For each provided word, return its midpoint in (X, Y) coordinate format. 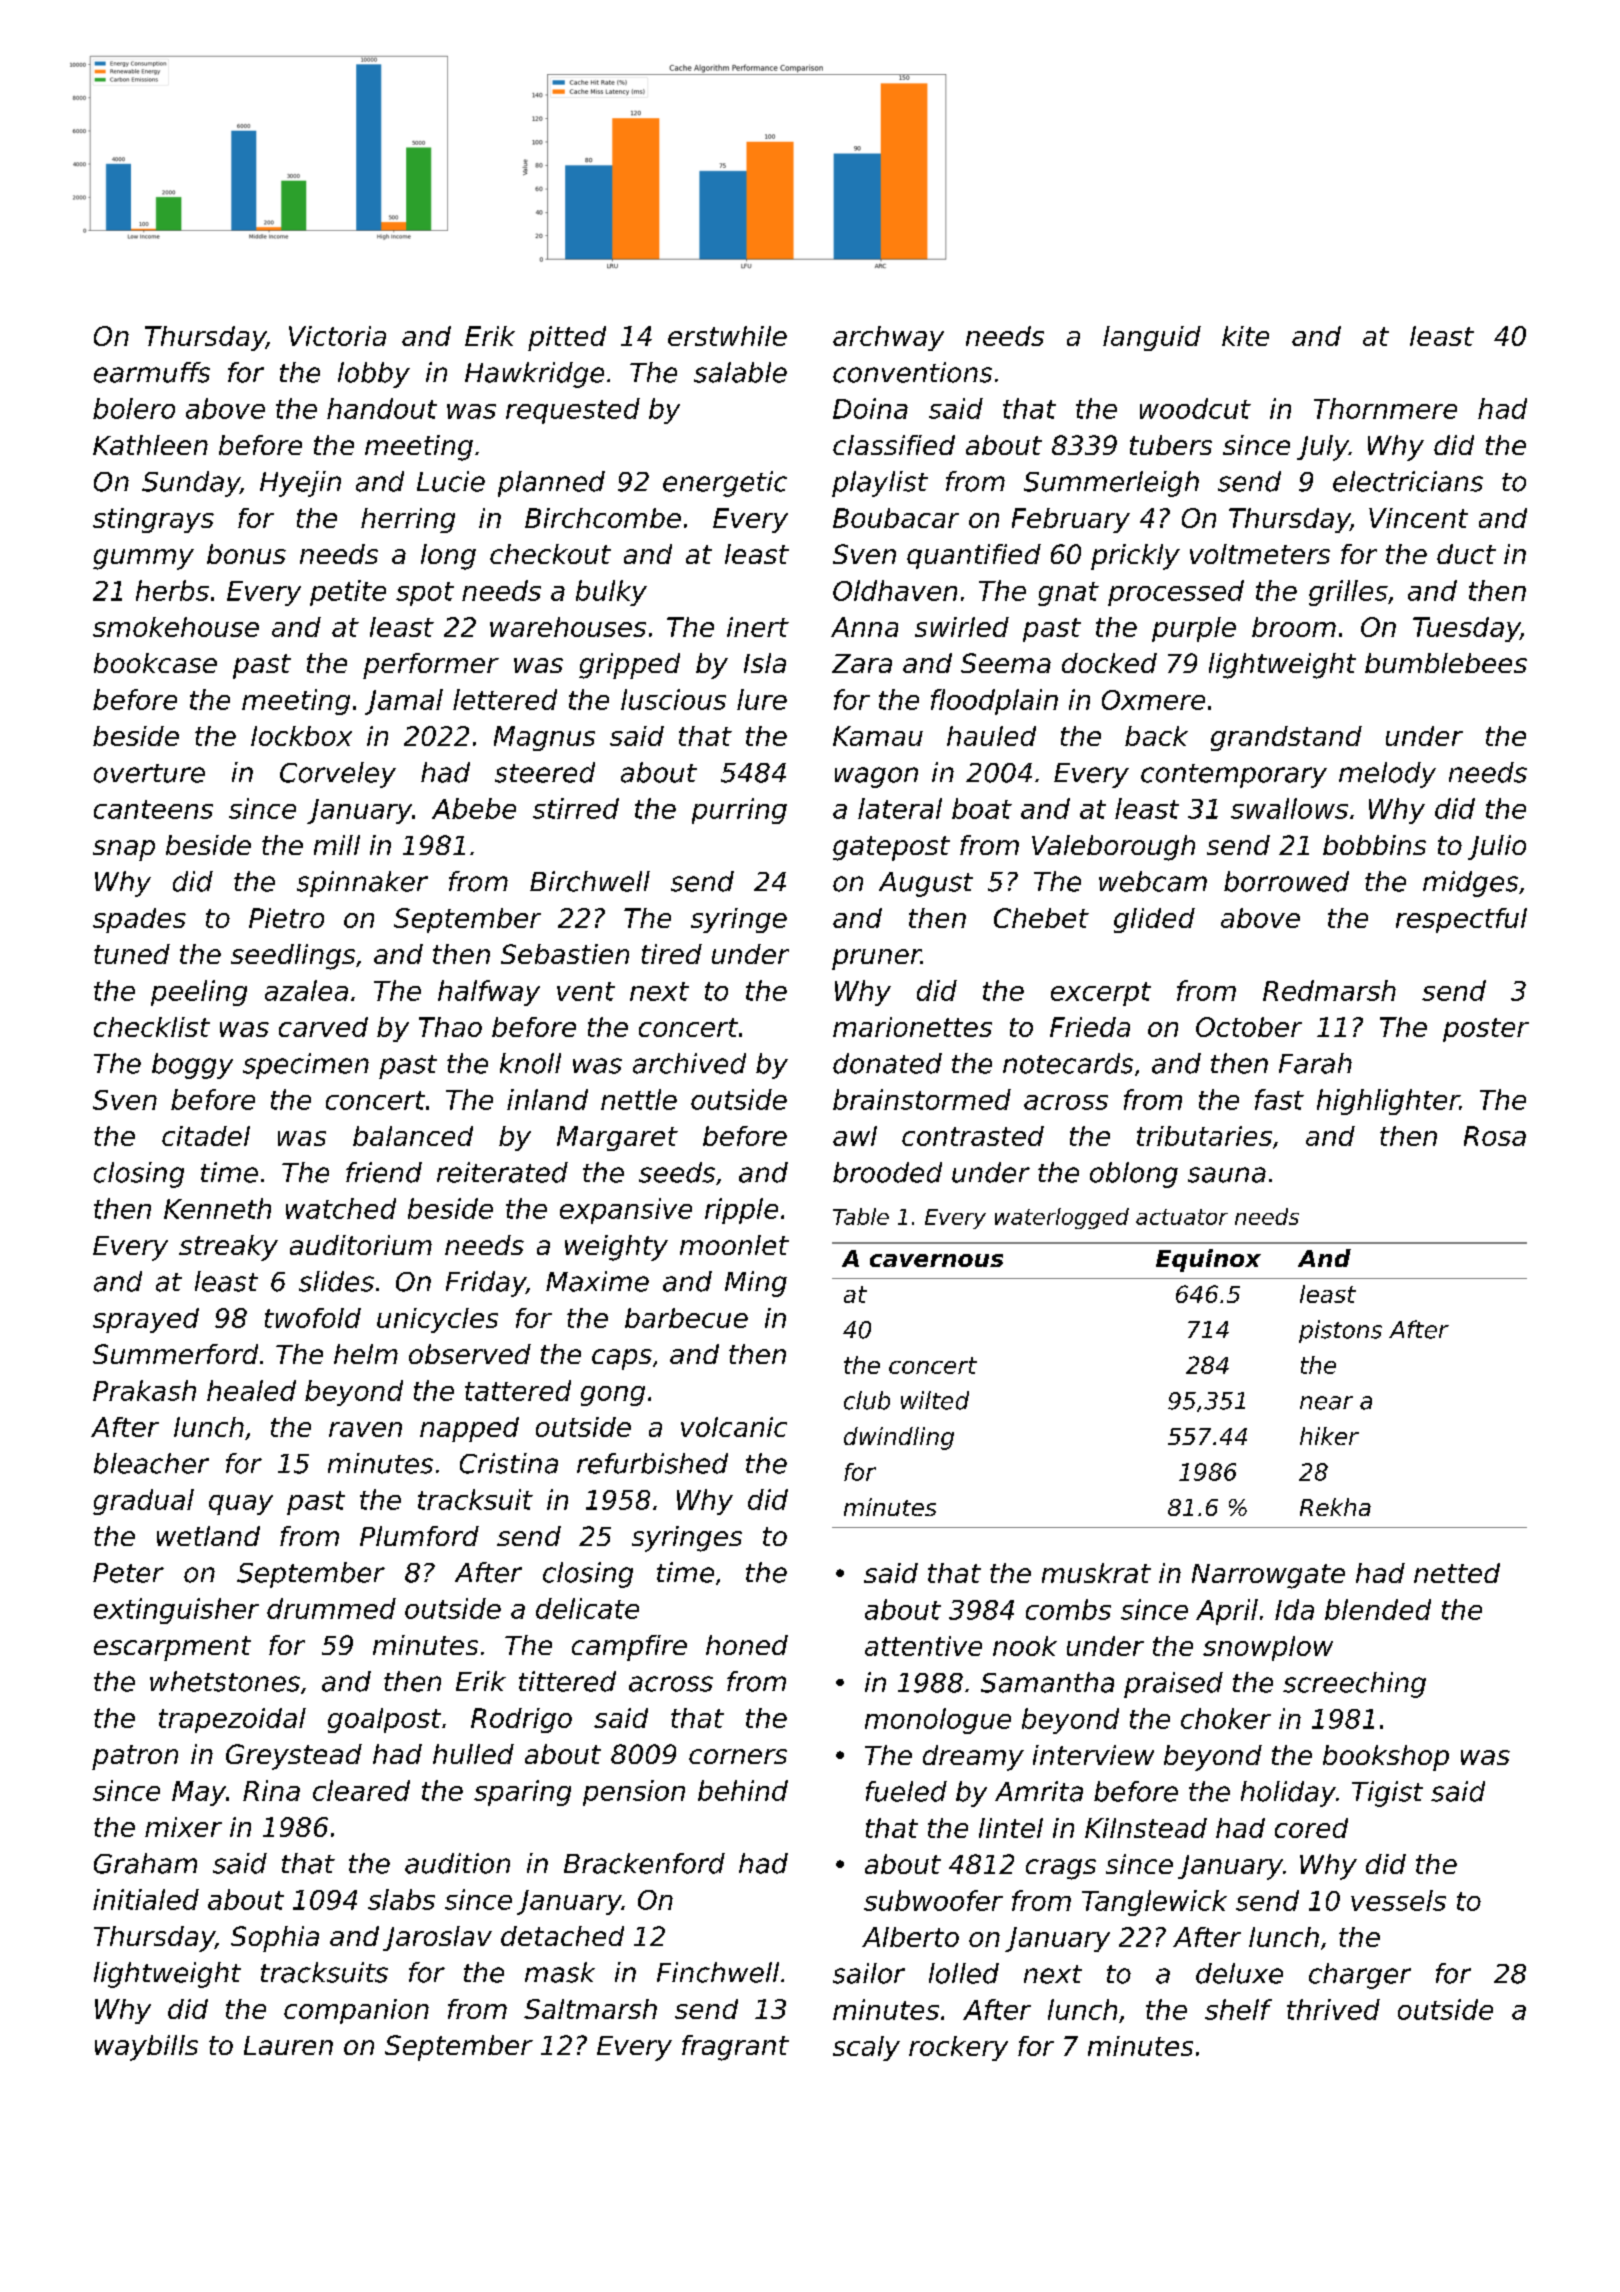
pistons (1340, 1331)
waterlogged (1062, 1218)
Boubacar (896, 518)
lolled (964, 1973)
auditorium (361, 1245)
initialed (146, 1899)
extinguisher (176, 1611)
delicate (587, 1608)
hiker (1329, 1436)
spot (425, 594)
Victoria (337, 336)
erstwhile (727, 336)
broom (1294, 627)
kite (1245, 336)
